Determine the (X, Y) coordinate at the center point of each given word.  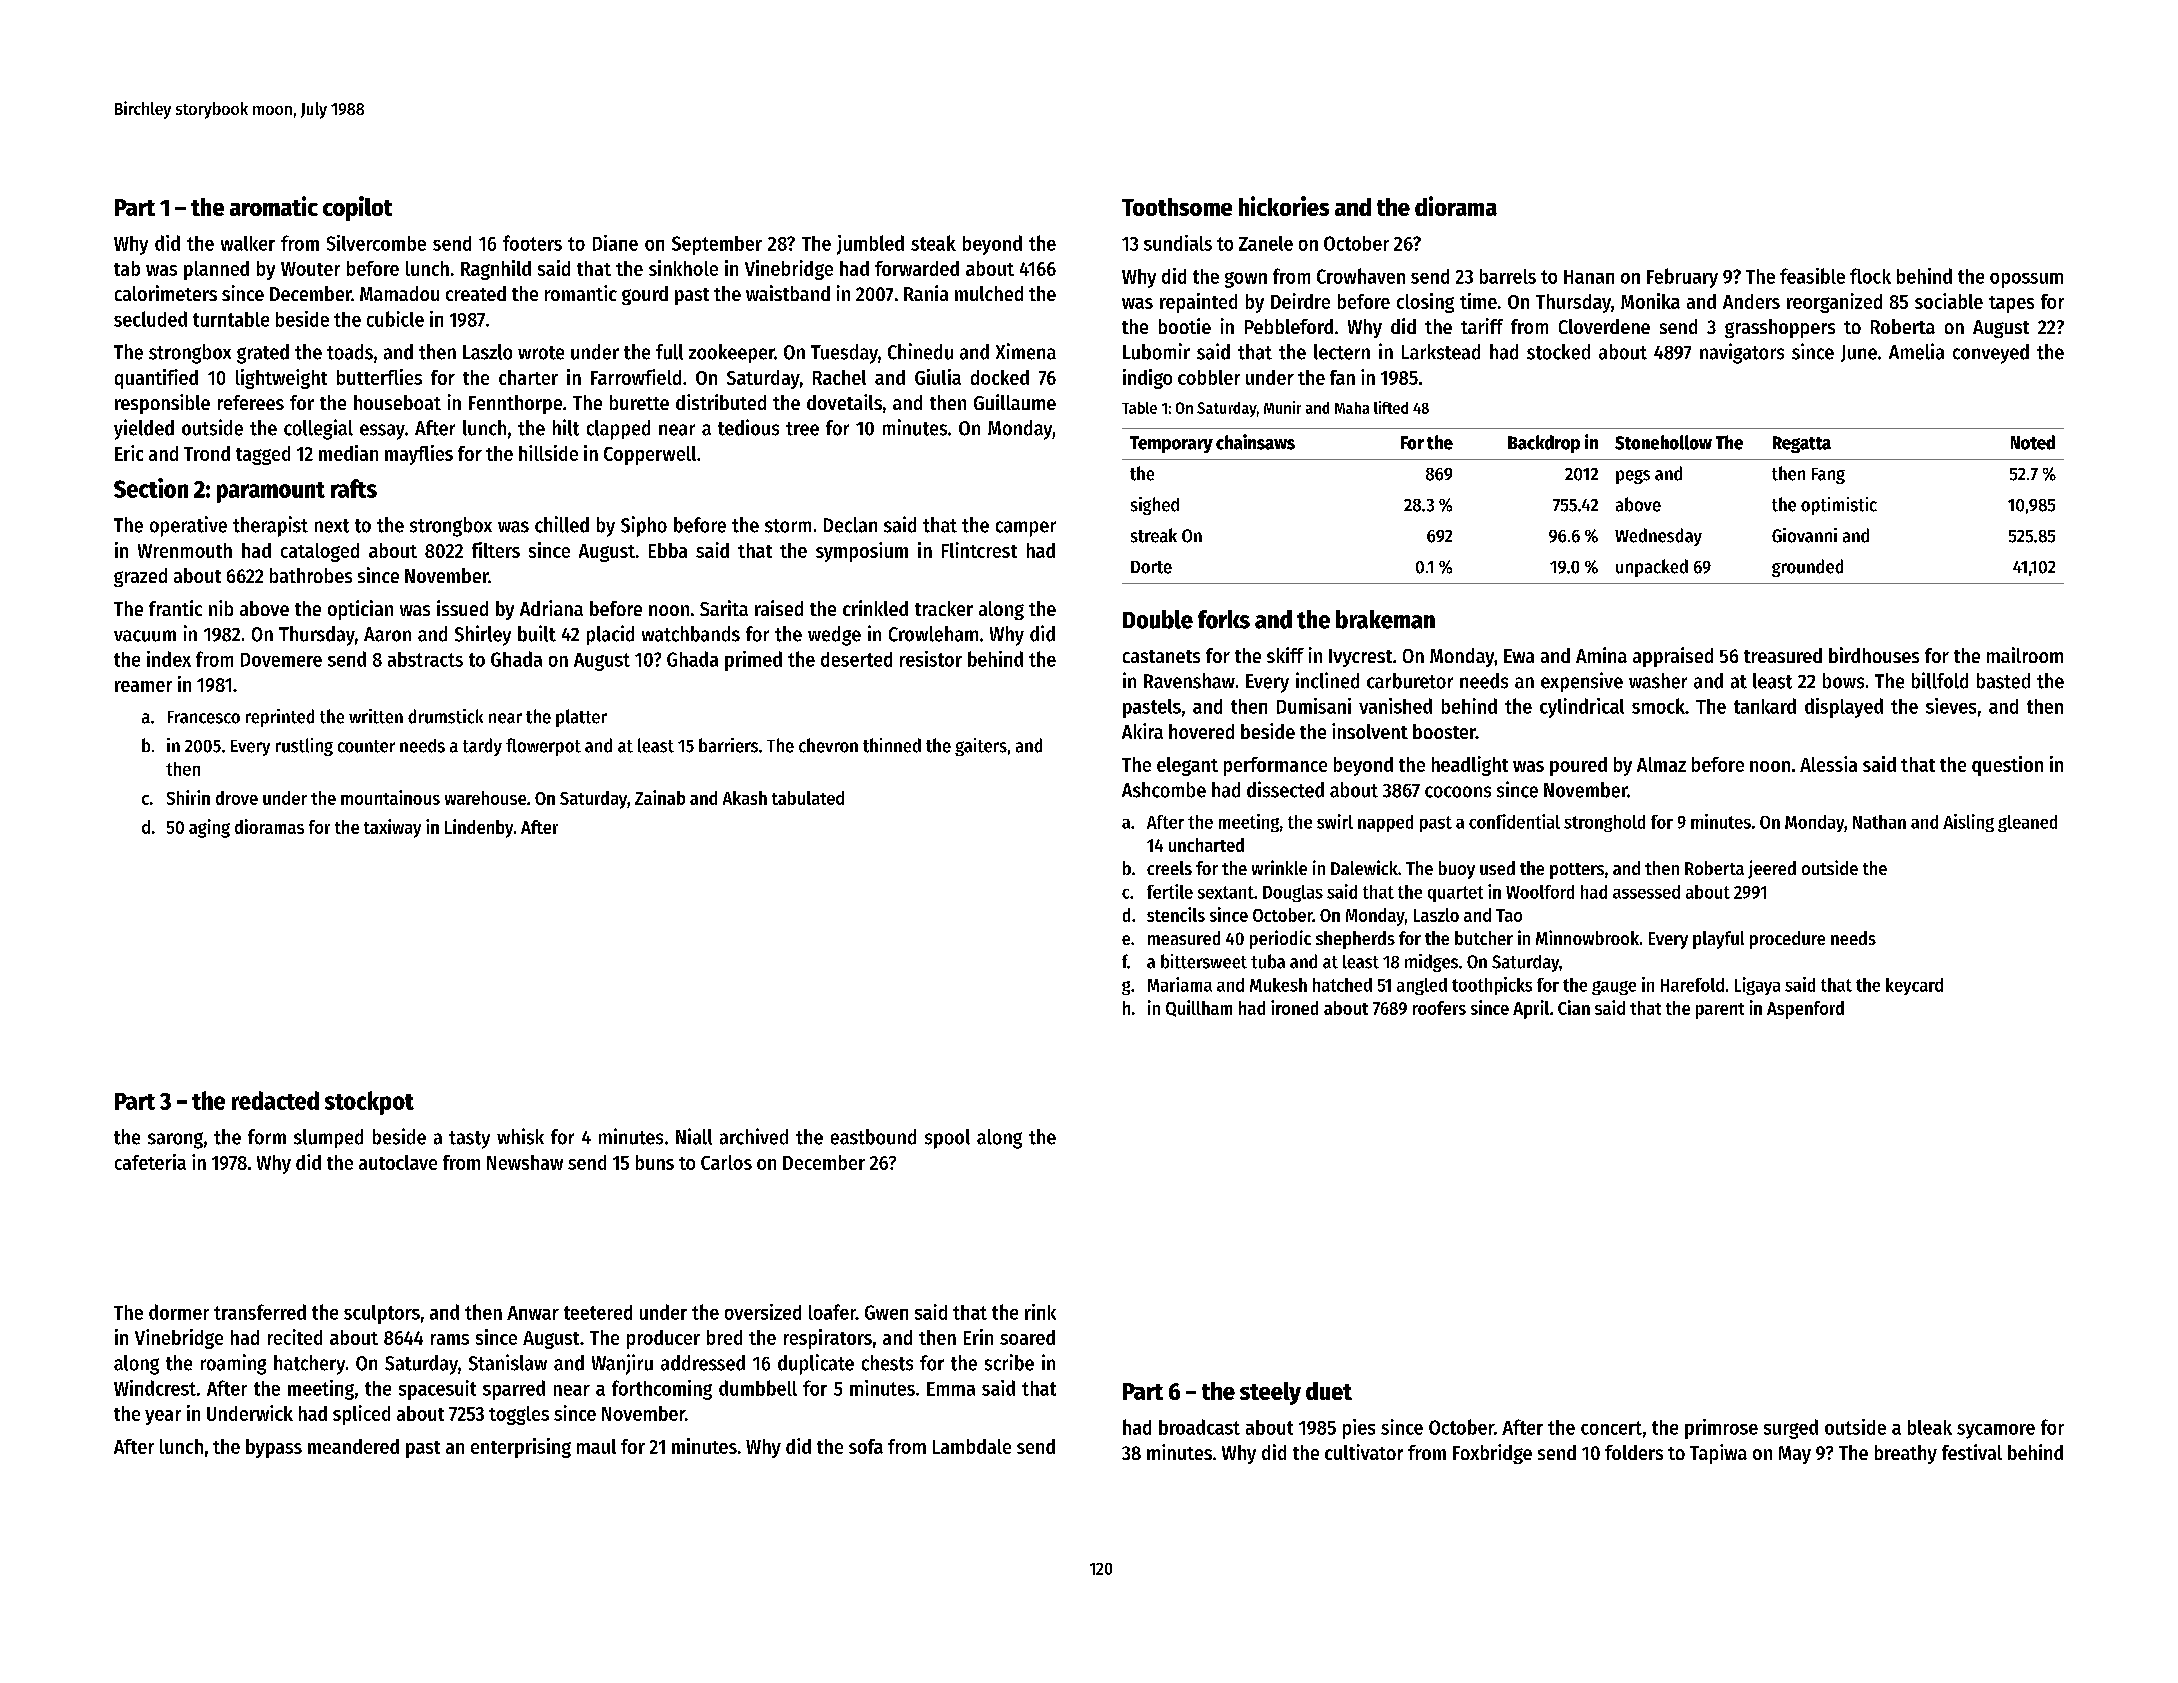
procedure (1787, 940)
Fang (1828, 476)
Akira (1142, 731)
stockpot (369, 1103)
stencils (1176, 914)
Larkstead (1441, 352)
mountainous (390, 797)
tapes (2011, 304)
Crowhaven (1361, 276)
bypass (274, 1448)
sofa (866, 1446)
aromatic (274, 206)
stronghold (1604, 823)
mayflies (419, 455)
